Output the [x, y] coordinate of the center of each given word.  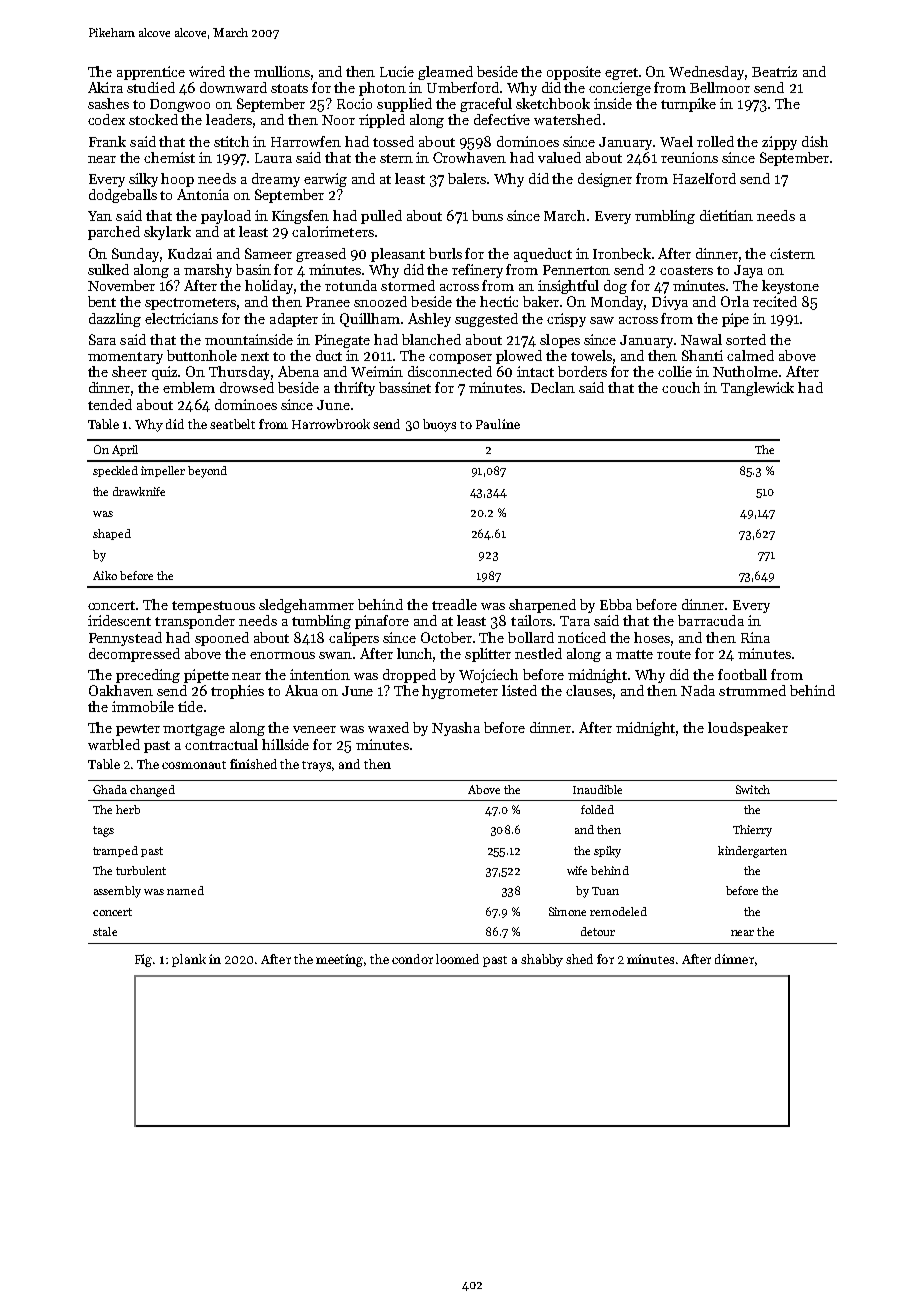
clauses [589, 690]
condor [412, 959]
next [255, 356]
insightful [568, 287]
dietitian [726, 215]
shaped [112, 534]
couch [681, 387]
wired [207, 71]
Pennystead [125, 639]
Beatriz [774, 71]
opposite [574, 73]
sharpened [542, 606]
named [185, 890]
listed [519, 690]
